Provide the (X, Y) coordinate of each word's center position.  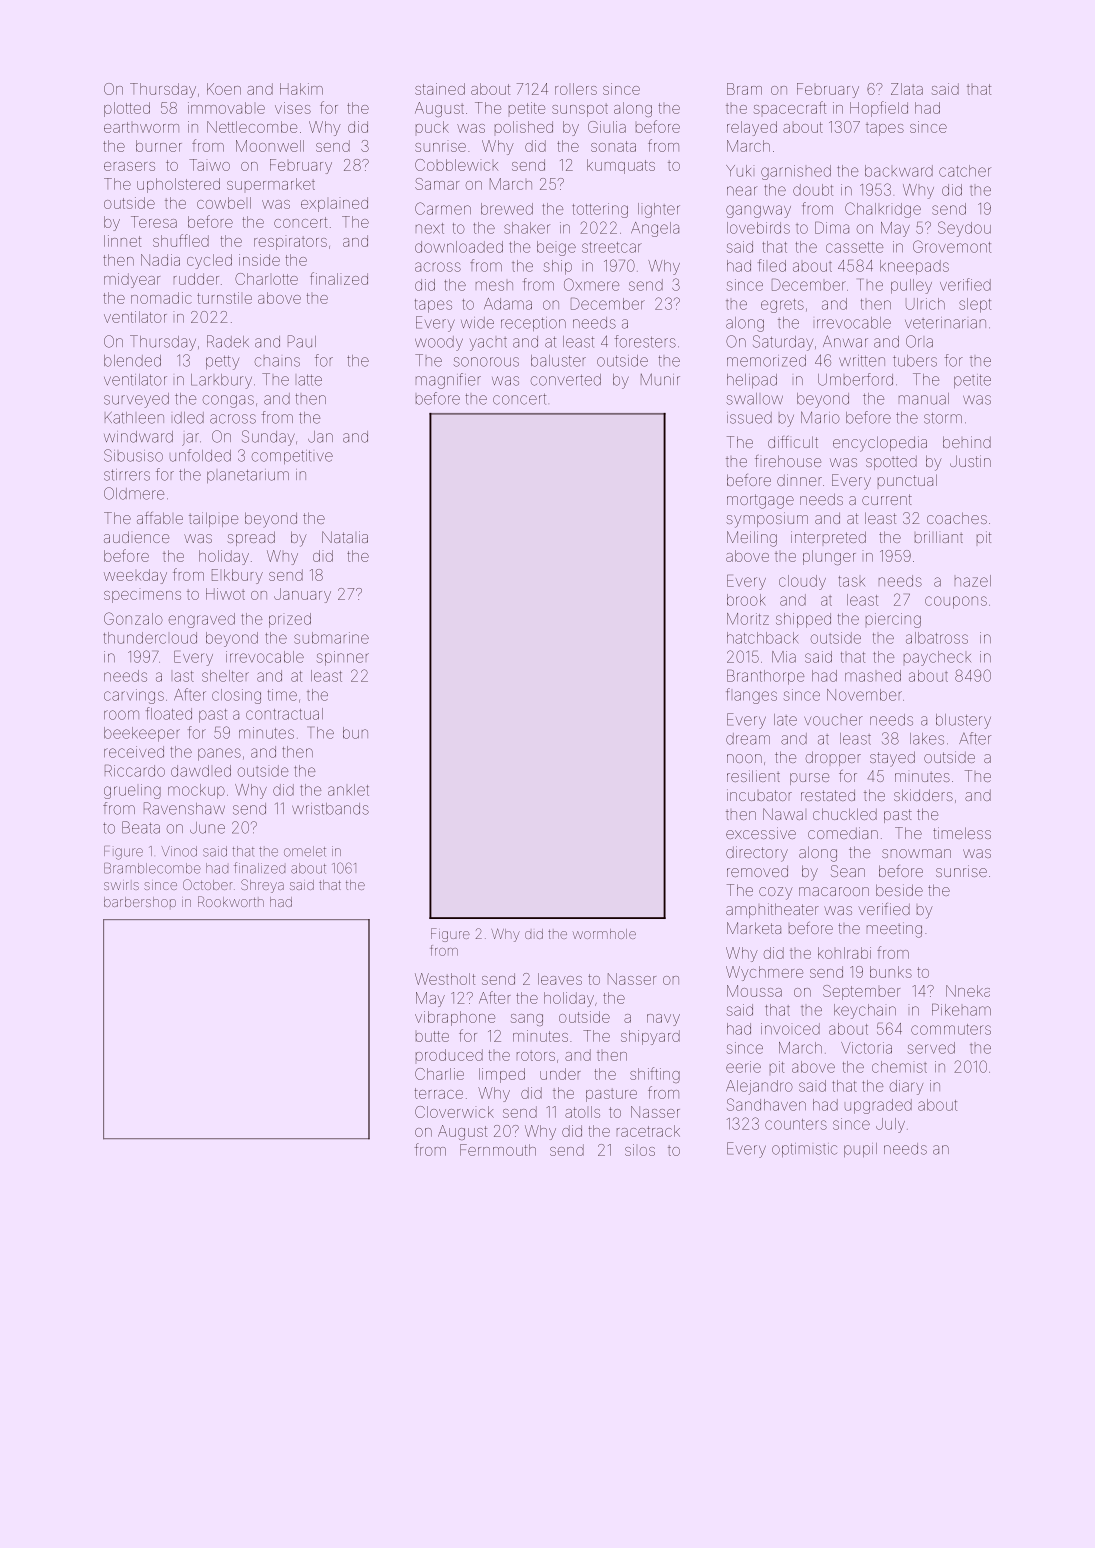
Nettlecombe (252, 127)
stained (440, 89)
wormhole (604, 934)
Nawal (783, 814)
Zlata (907, 89)
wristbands (330, 809)
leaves (560, 979)
